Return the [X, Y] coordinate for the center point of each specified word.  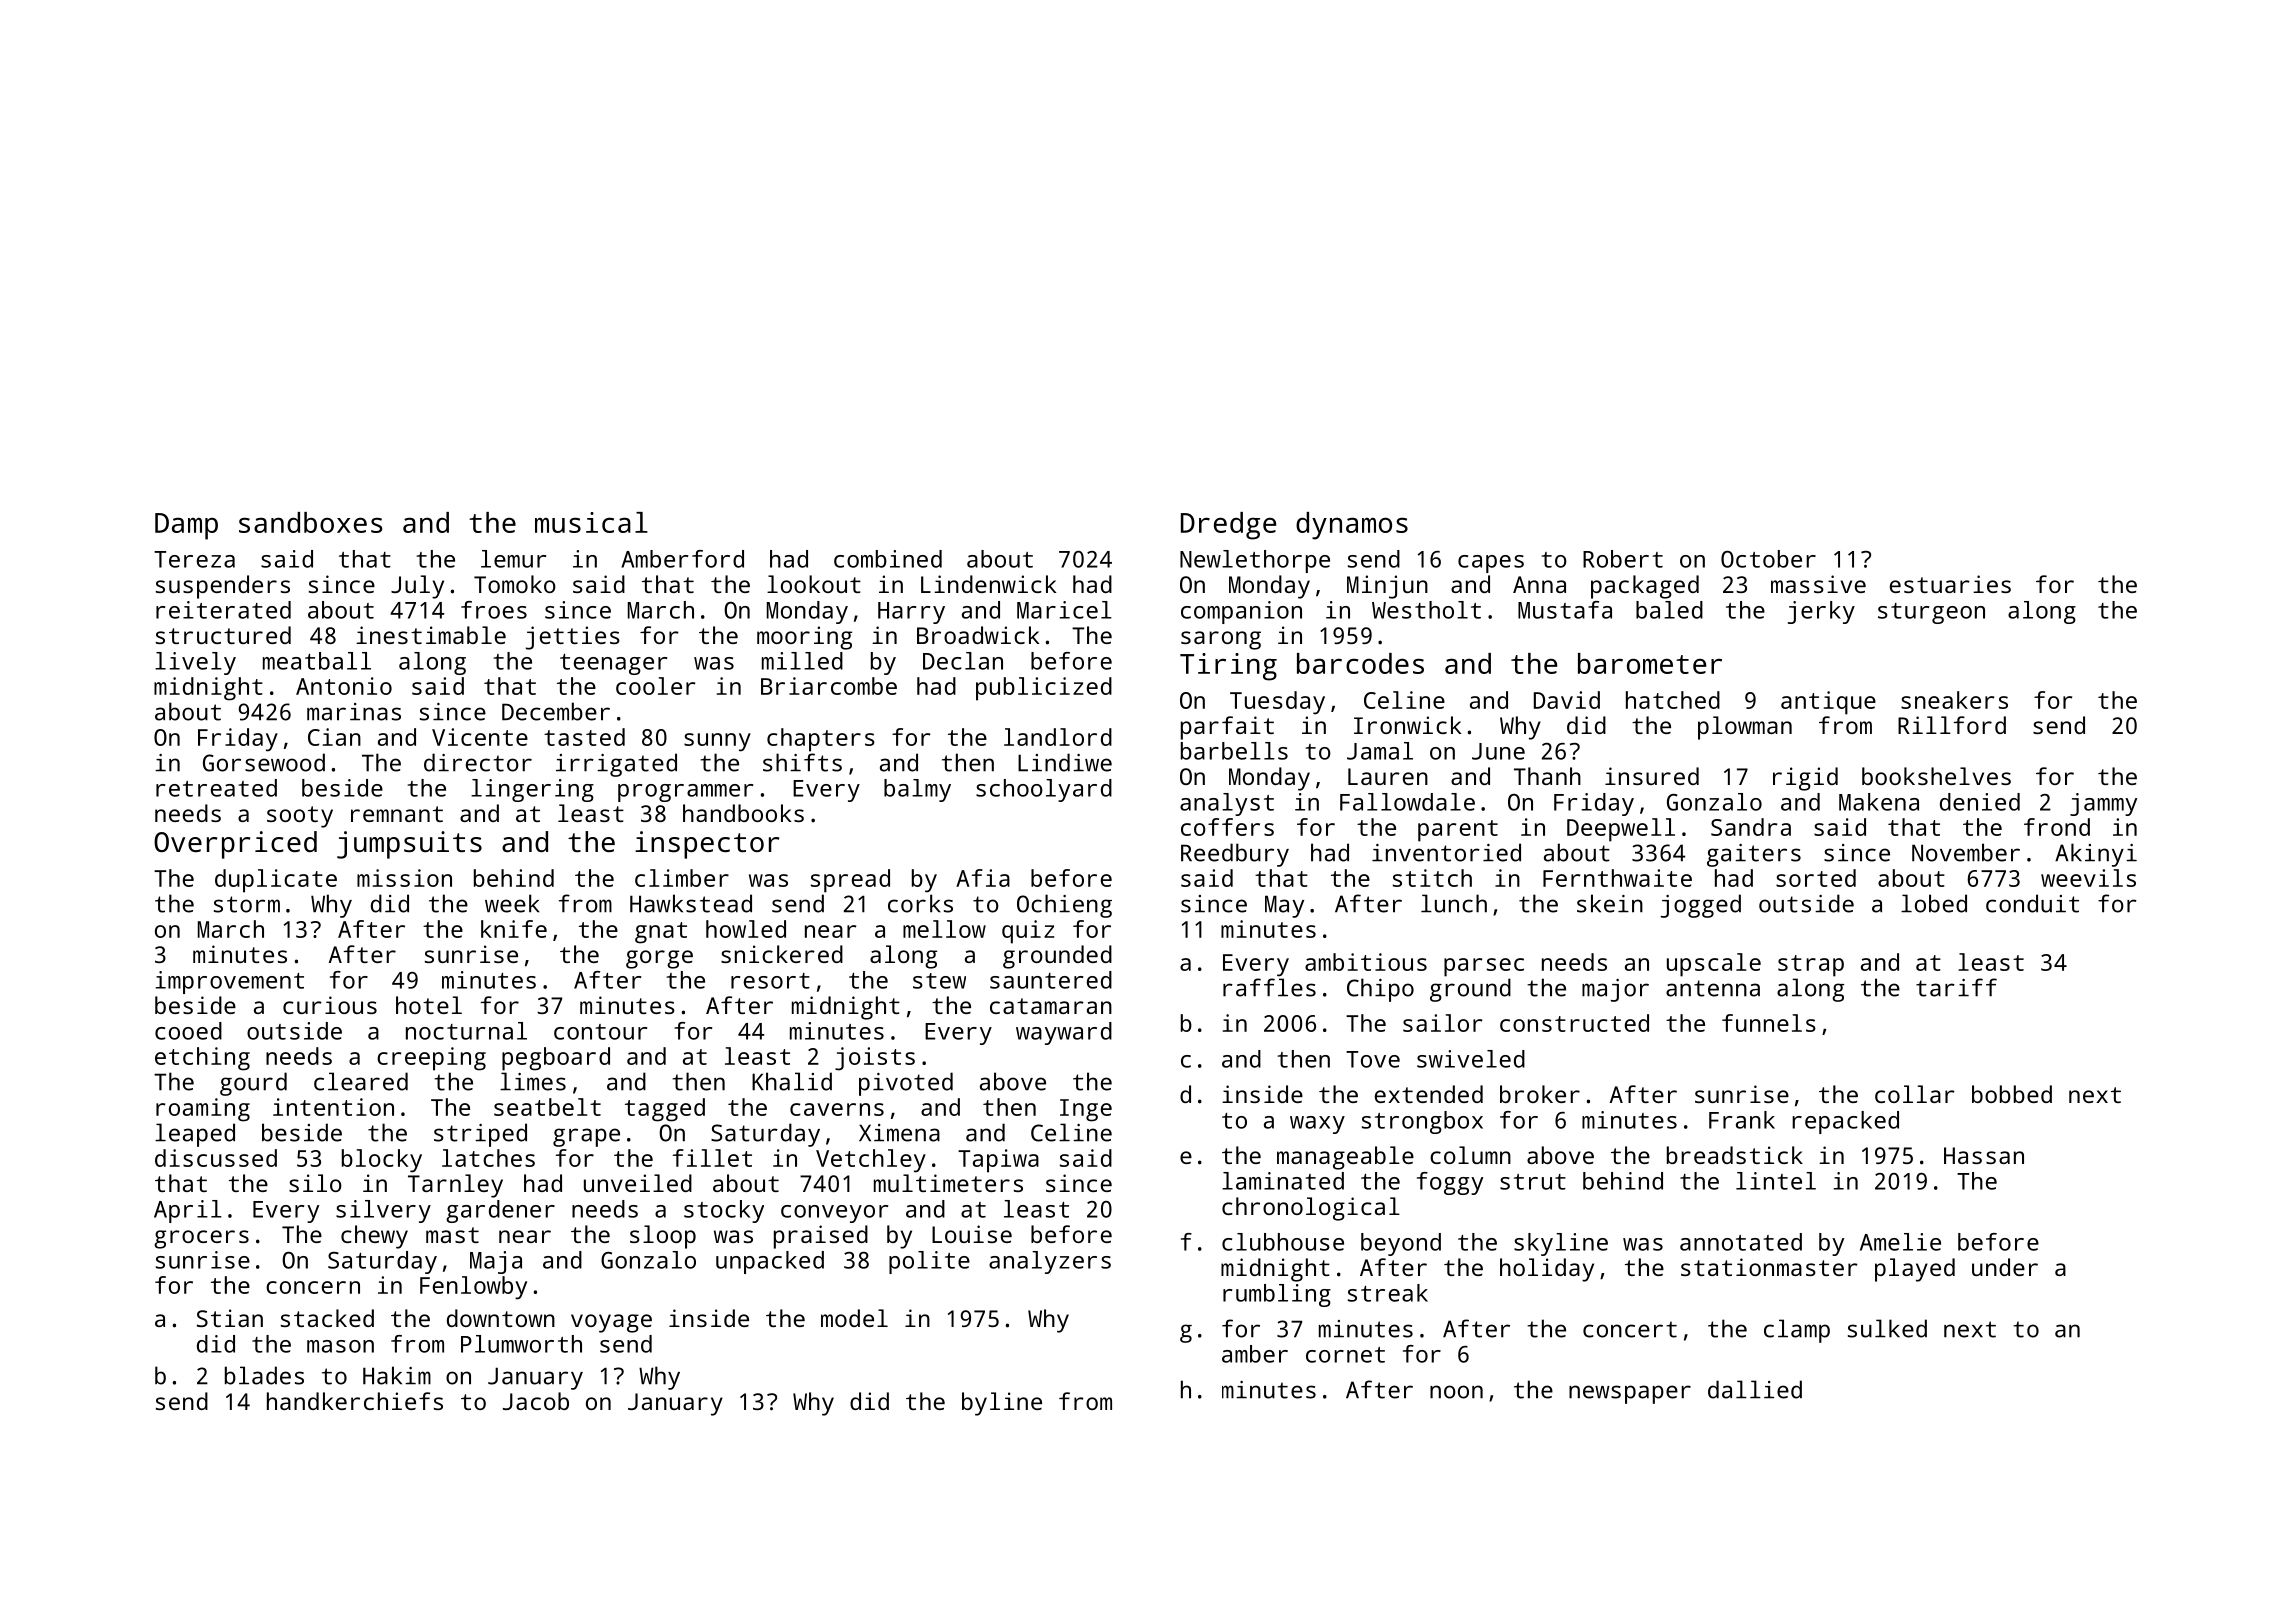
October [1768, 559]
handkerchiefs [355, 1401]
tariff [1956, 987]
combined [888, 559]
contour [601, 1032]
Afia [983, 878]
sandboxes [310, 522]
